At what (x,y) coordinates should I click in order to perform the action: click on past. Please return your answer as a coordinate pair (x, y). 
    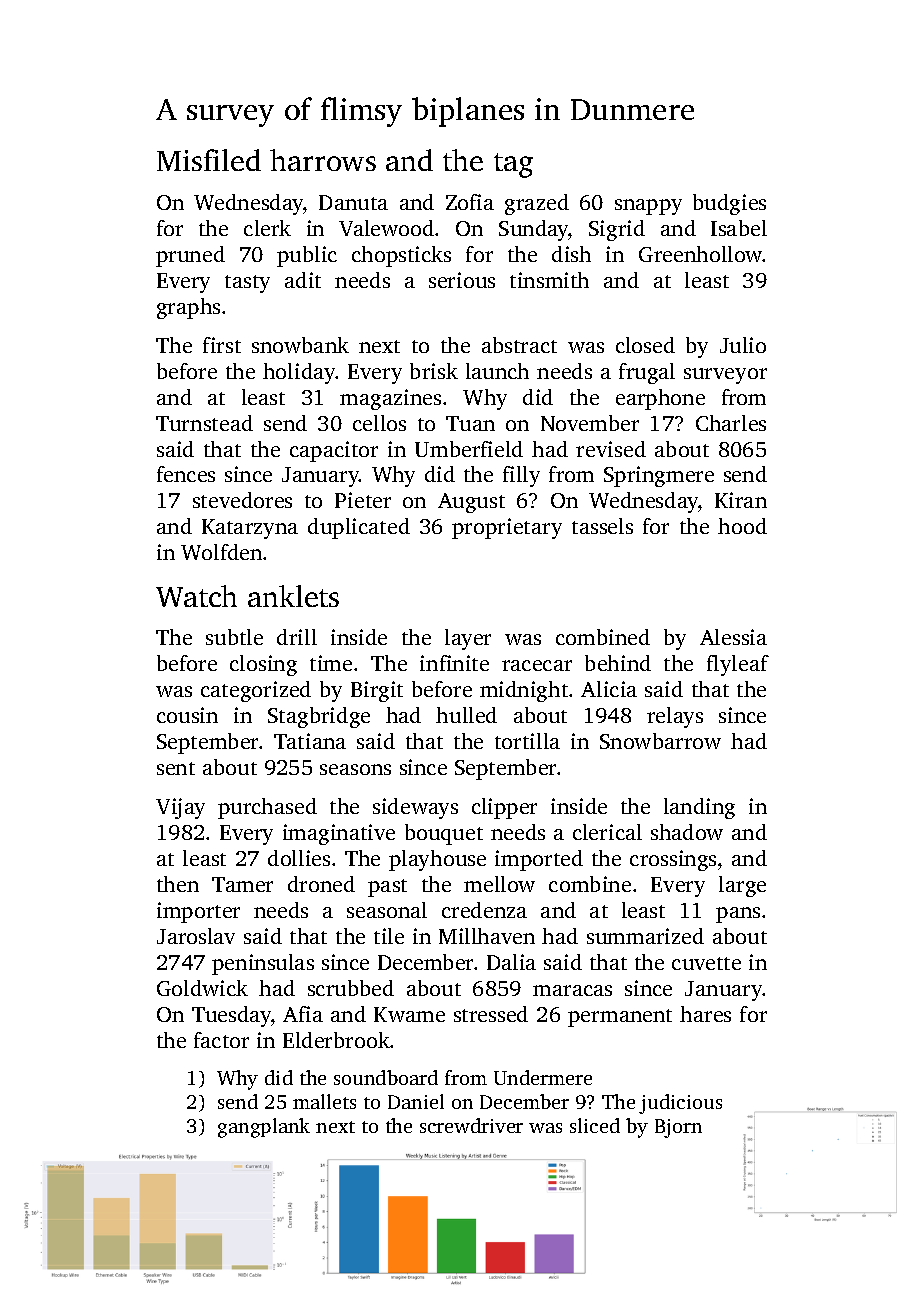
    Looking at the image, I should click on (387, 888).
